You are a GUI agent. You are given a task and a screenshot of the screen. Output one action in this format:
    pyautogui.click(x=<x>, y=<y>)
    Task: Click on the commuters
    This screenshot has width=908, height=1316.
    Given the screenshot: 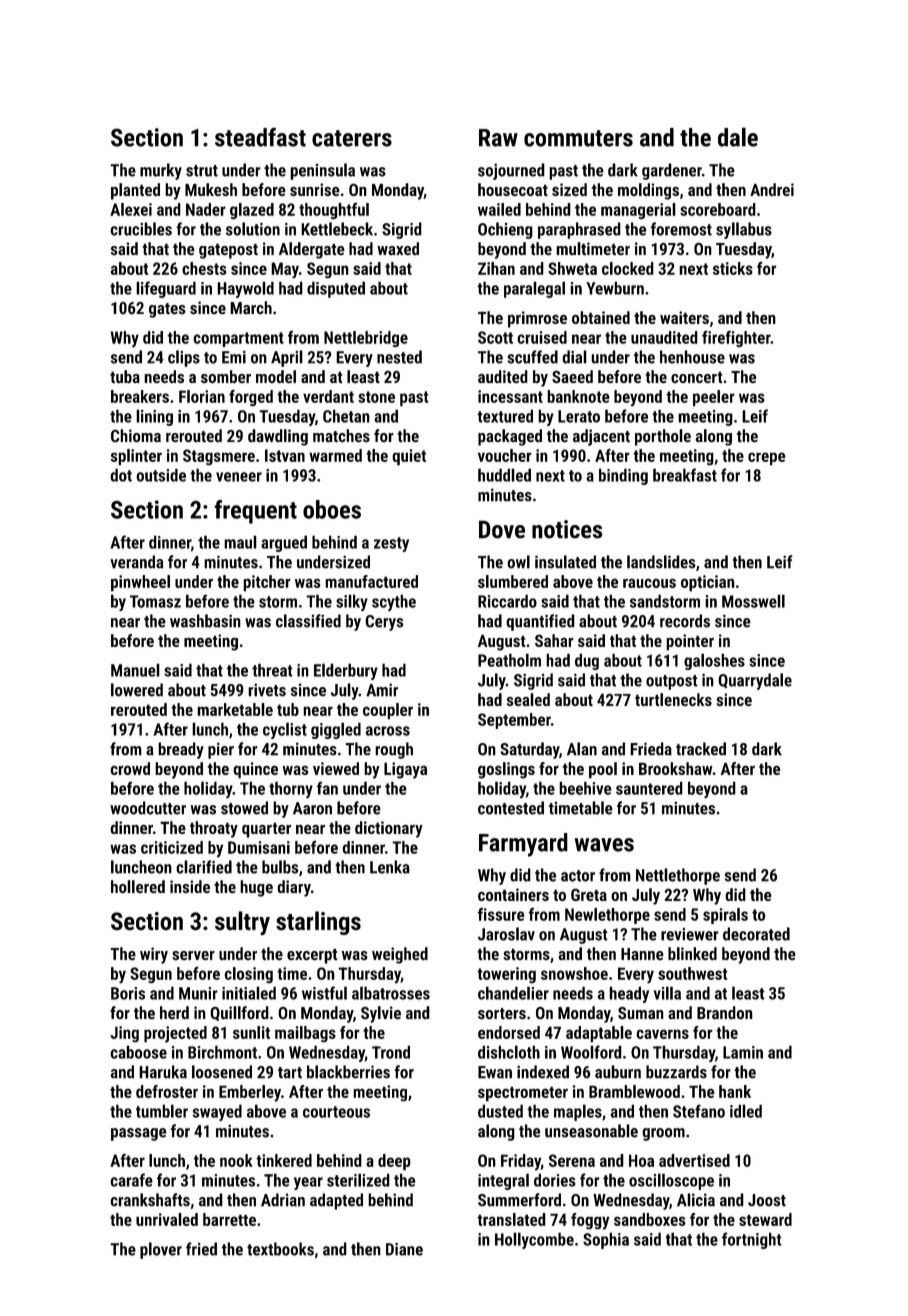 What is the action you would take?
    pyautogui.click(x=578, y=138)
